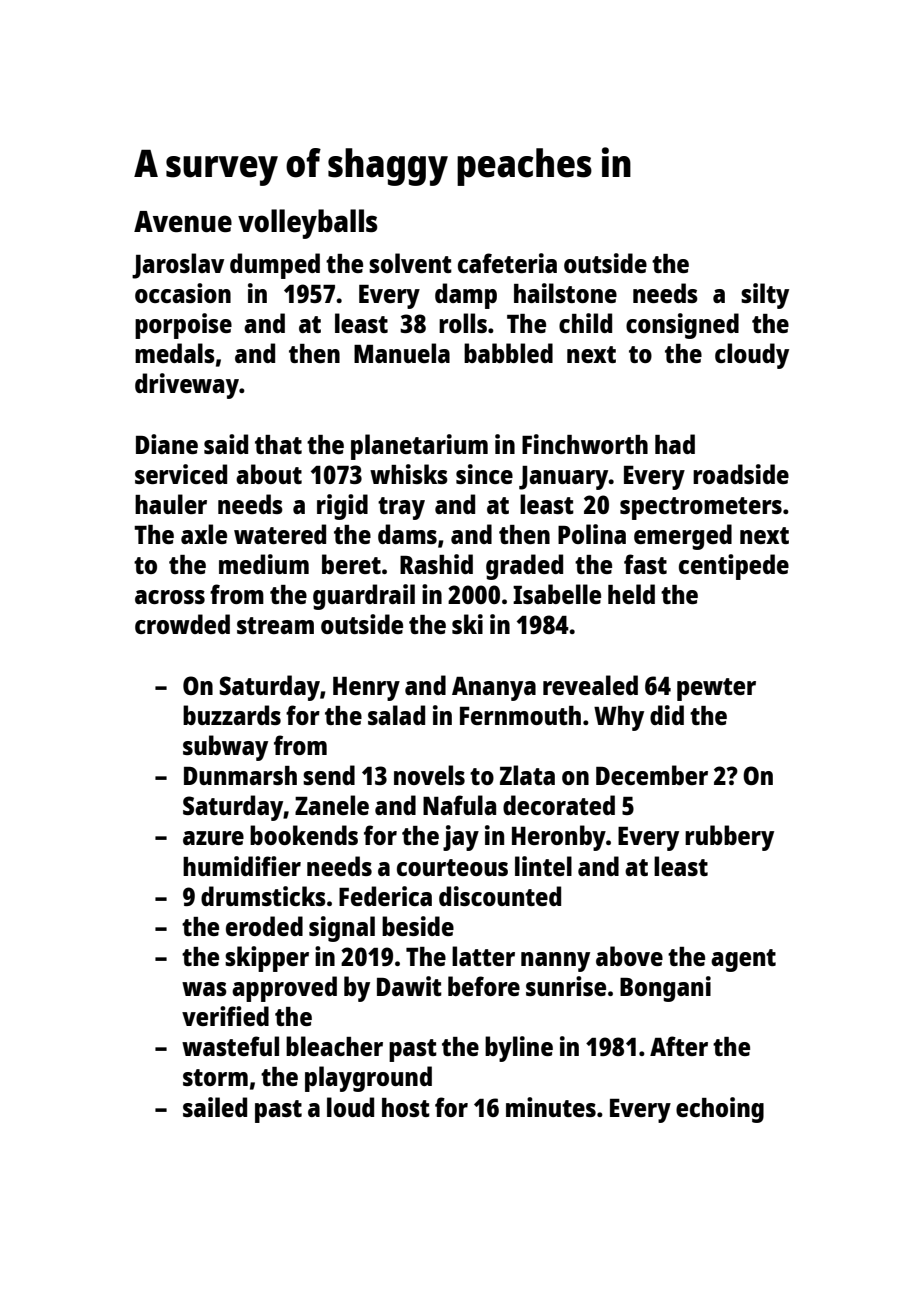 The height and width of the page is (1311, 924). What do you see at coordinates (242, 866) in the page?
I see `humidifier` at bounding box center [242, 866].
